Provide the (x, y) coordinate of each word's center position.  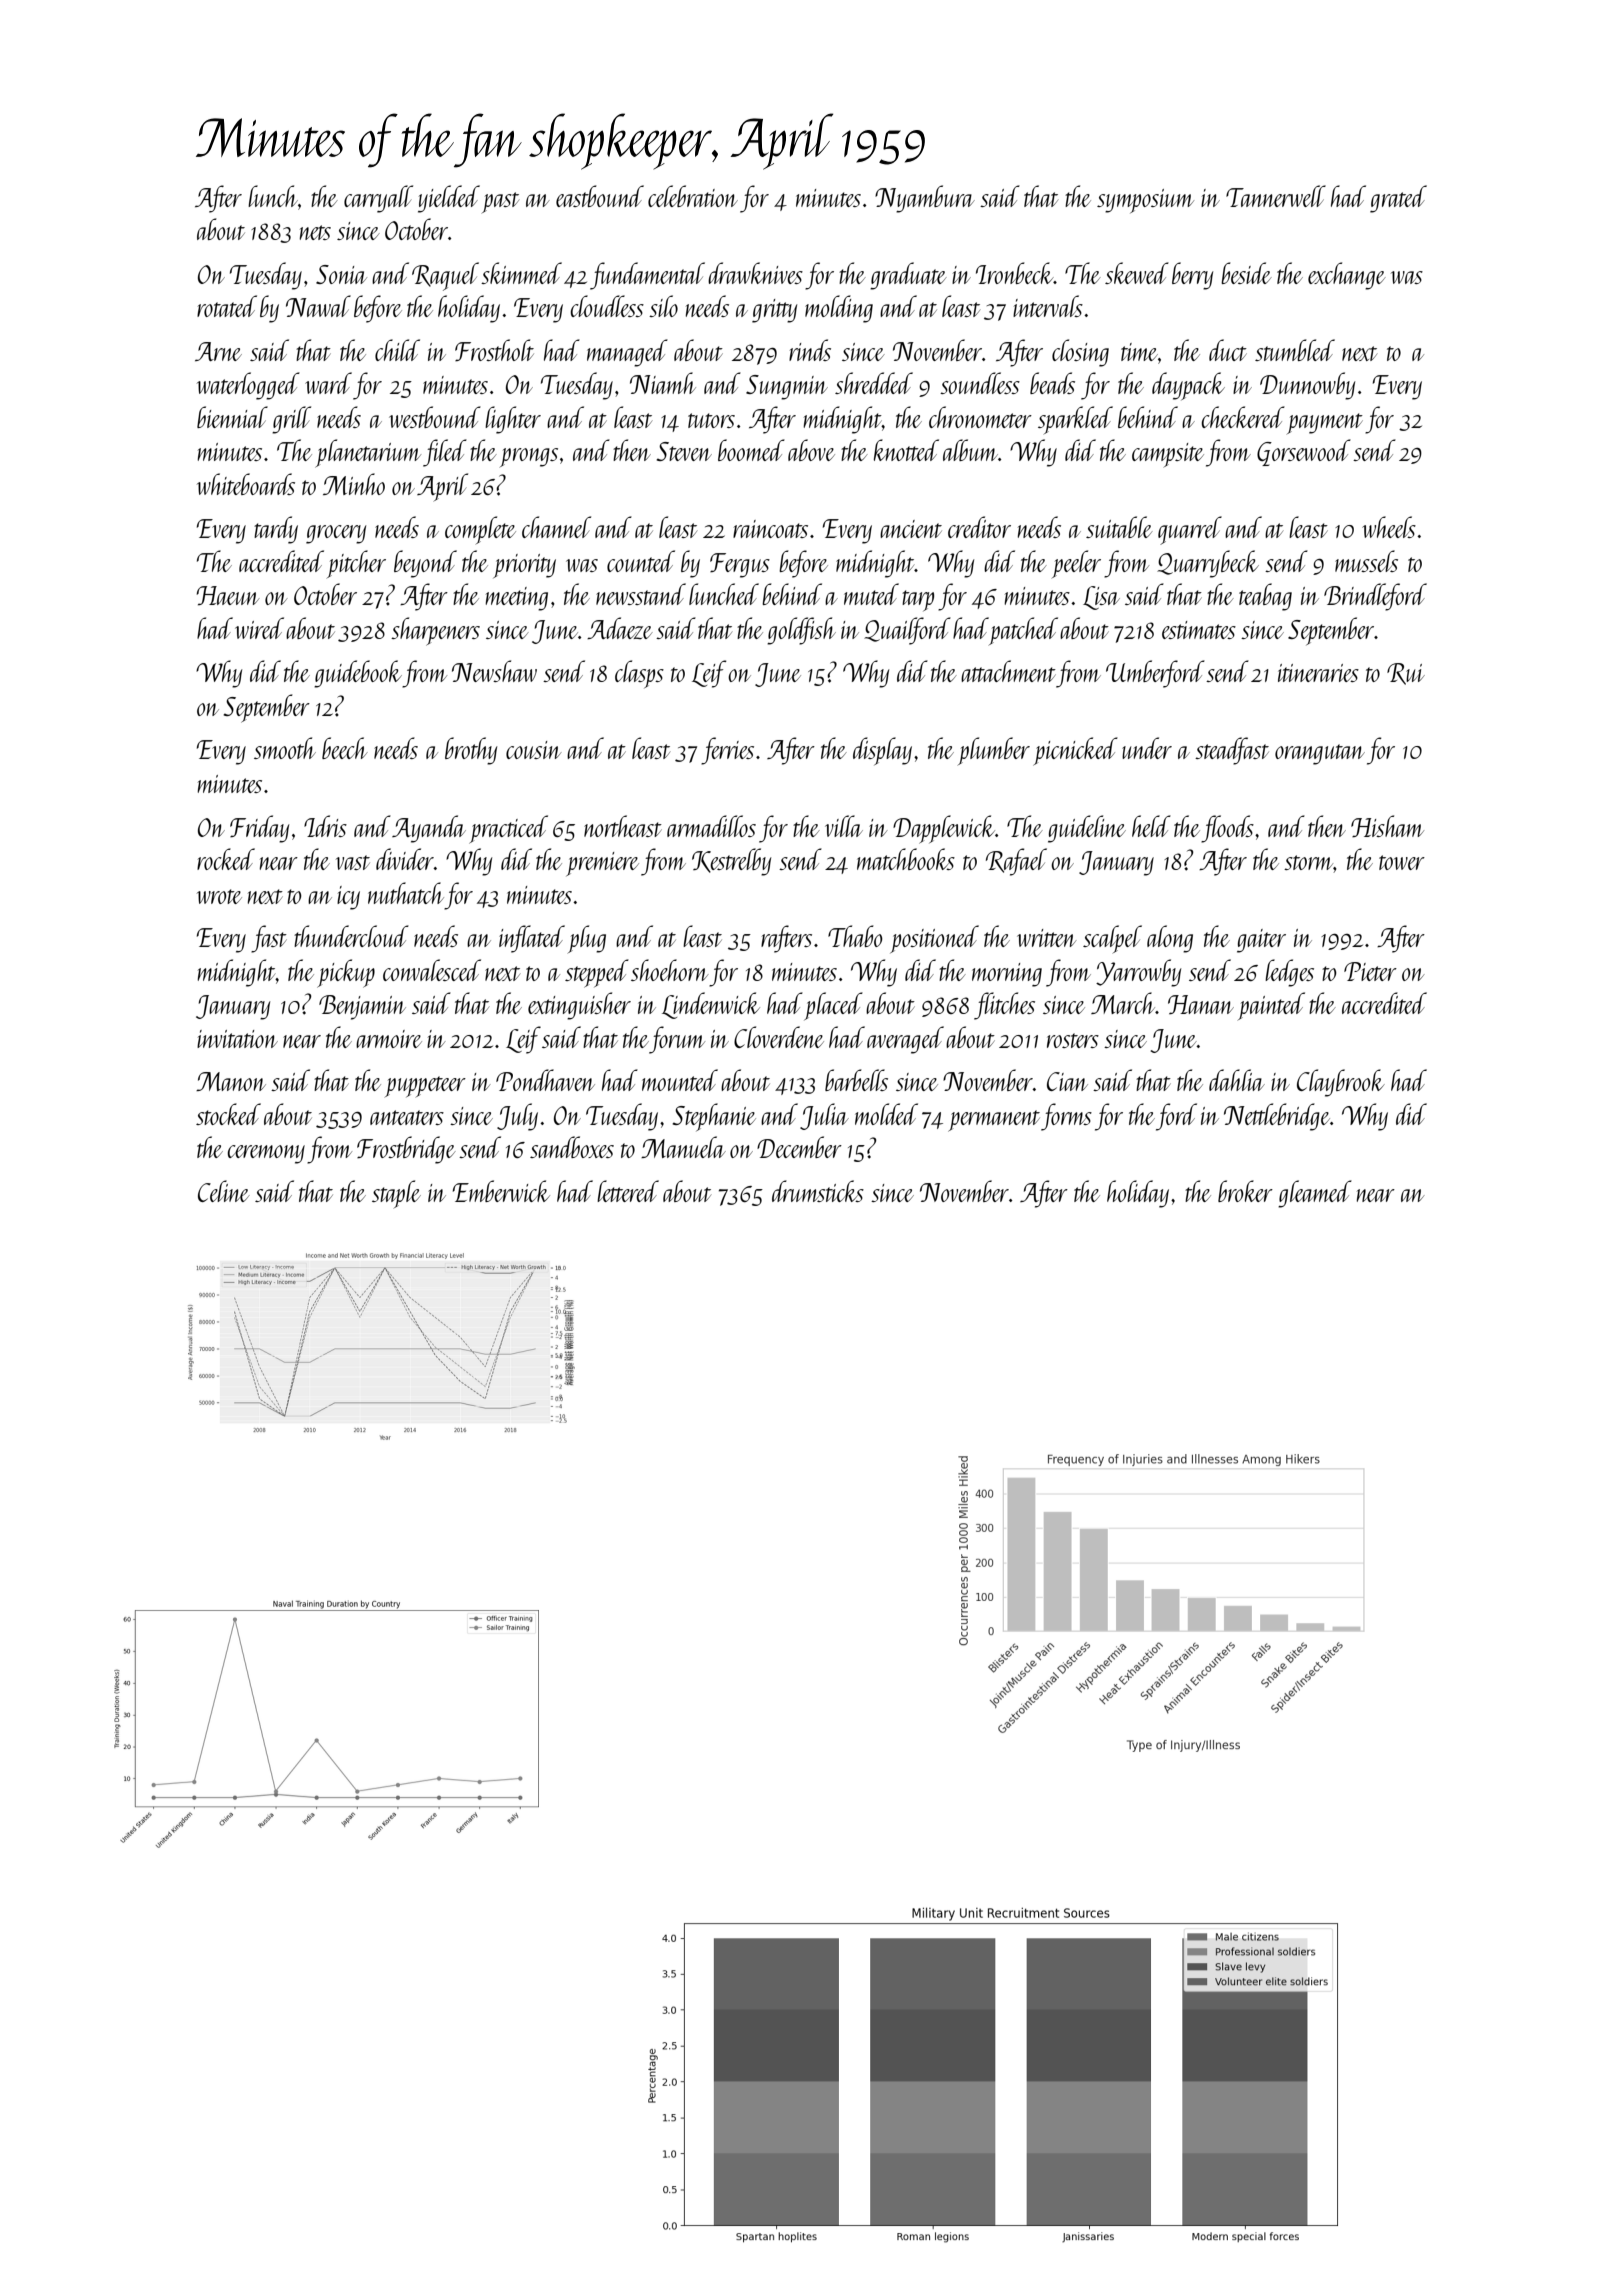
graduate (908, 276)
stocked (228, 1114)
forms (1066, 1117)
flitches (1004, 1006)
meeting (516, 599)
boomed (751, 450)
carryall (378, 199)
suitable (1119, 527)
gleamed (1315, 1194)
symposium (1145, 201)
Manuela (683, 1147)
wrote (219, 896)
